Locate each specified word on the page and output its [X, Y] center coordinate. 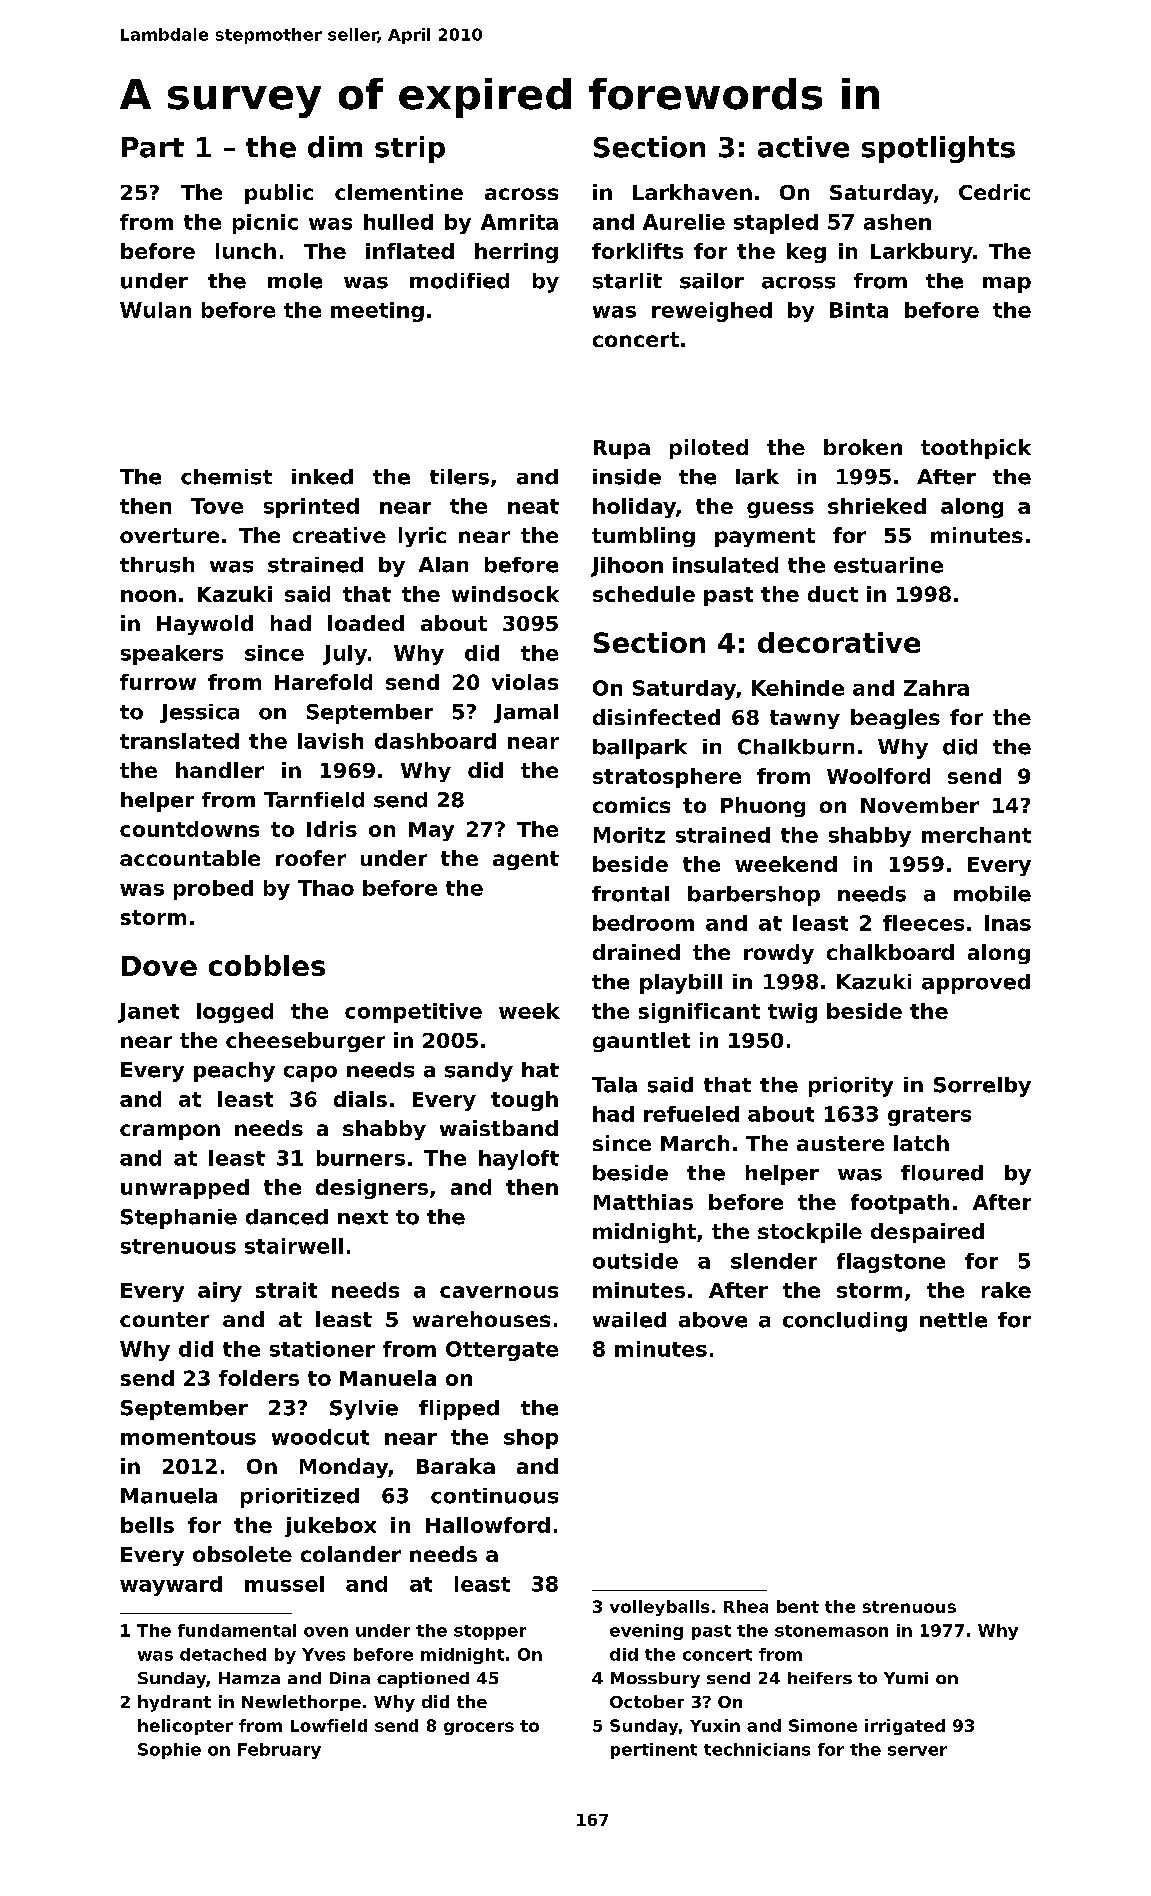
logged [235, 1013]
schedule [644, 594]
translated [179, 741]
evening [646, 1632]
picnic [265, 224]
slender [774, 1261]
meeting [377, 312]
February [279, 1751]
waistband [499, 1128]
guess [780, 510]
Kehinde [798, 688]
